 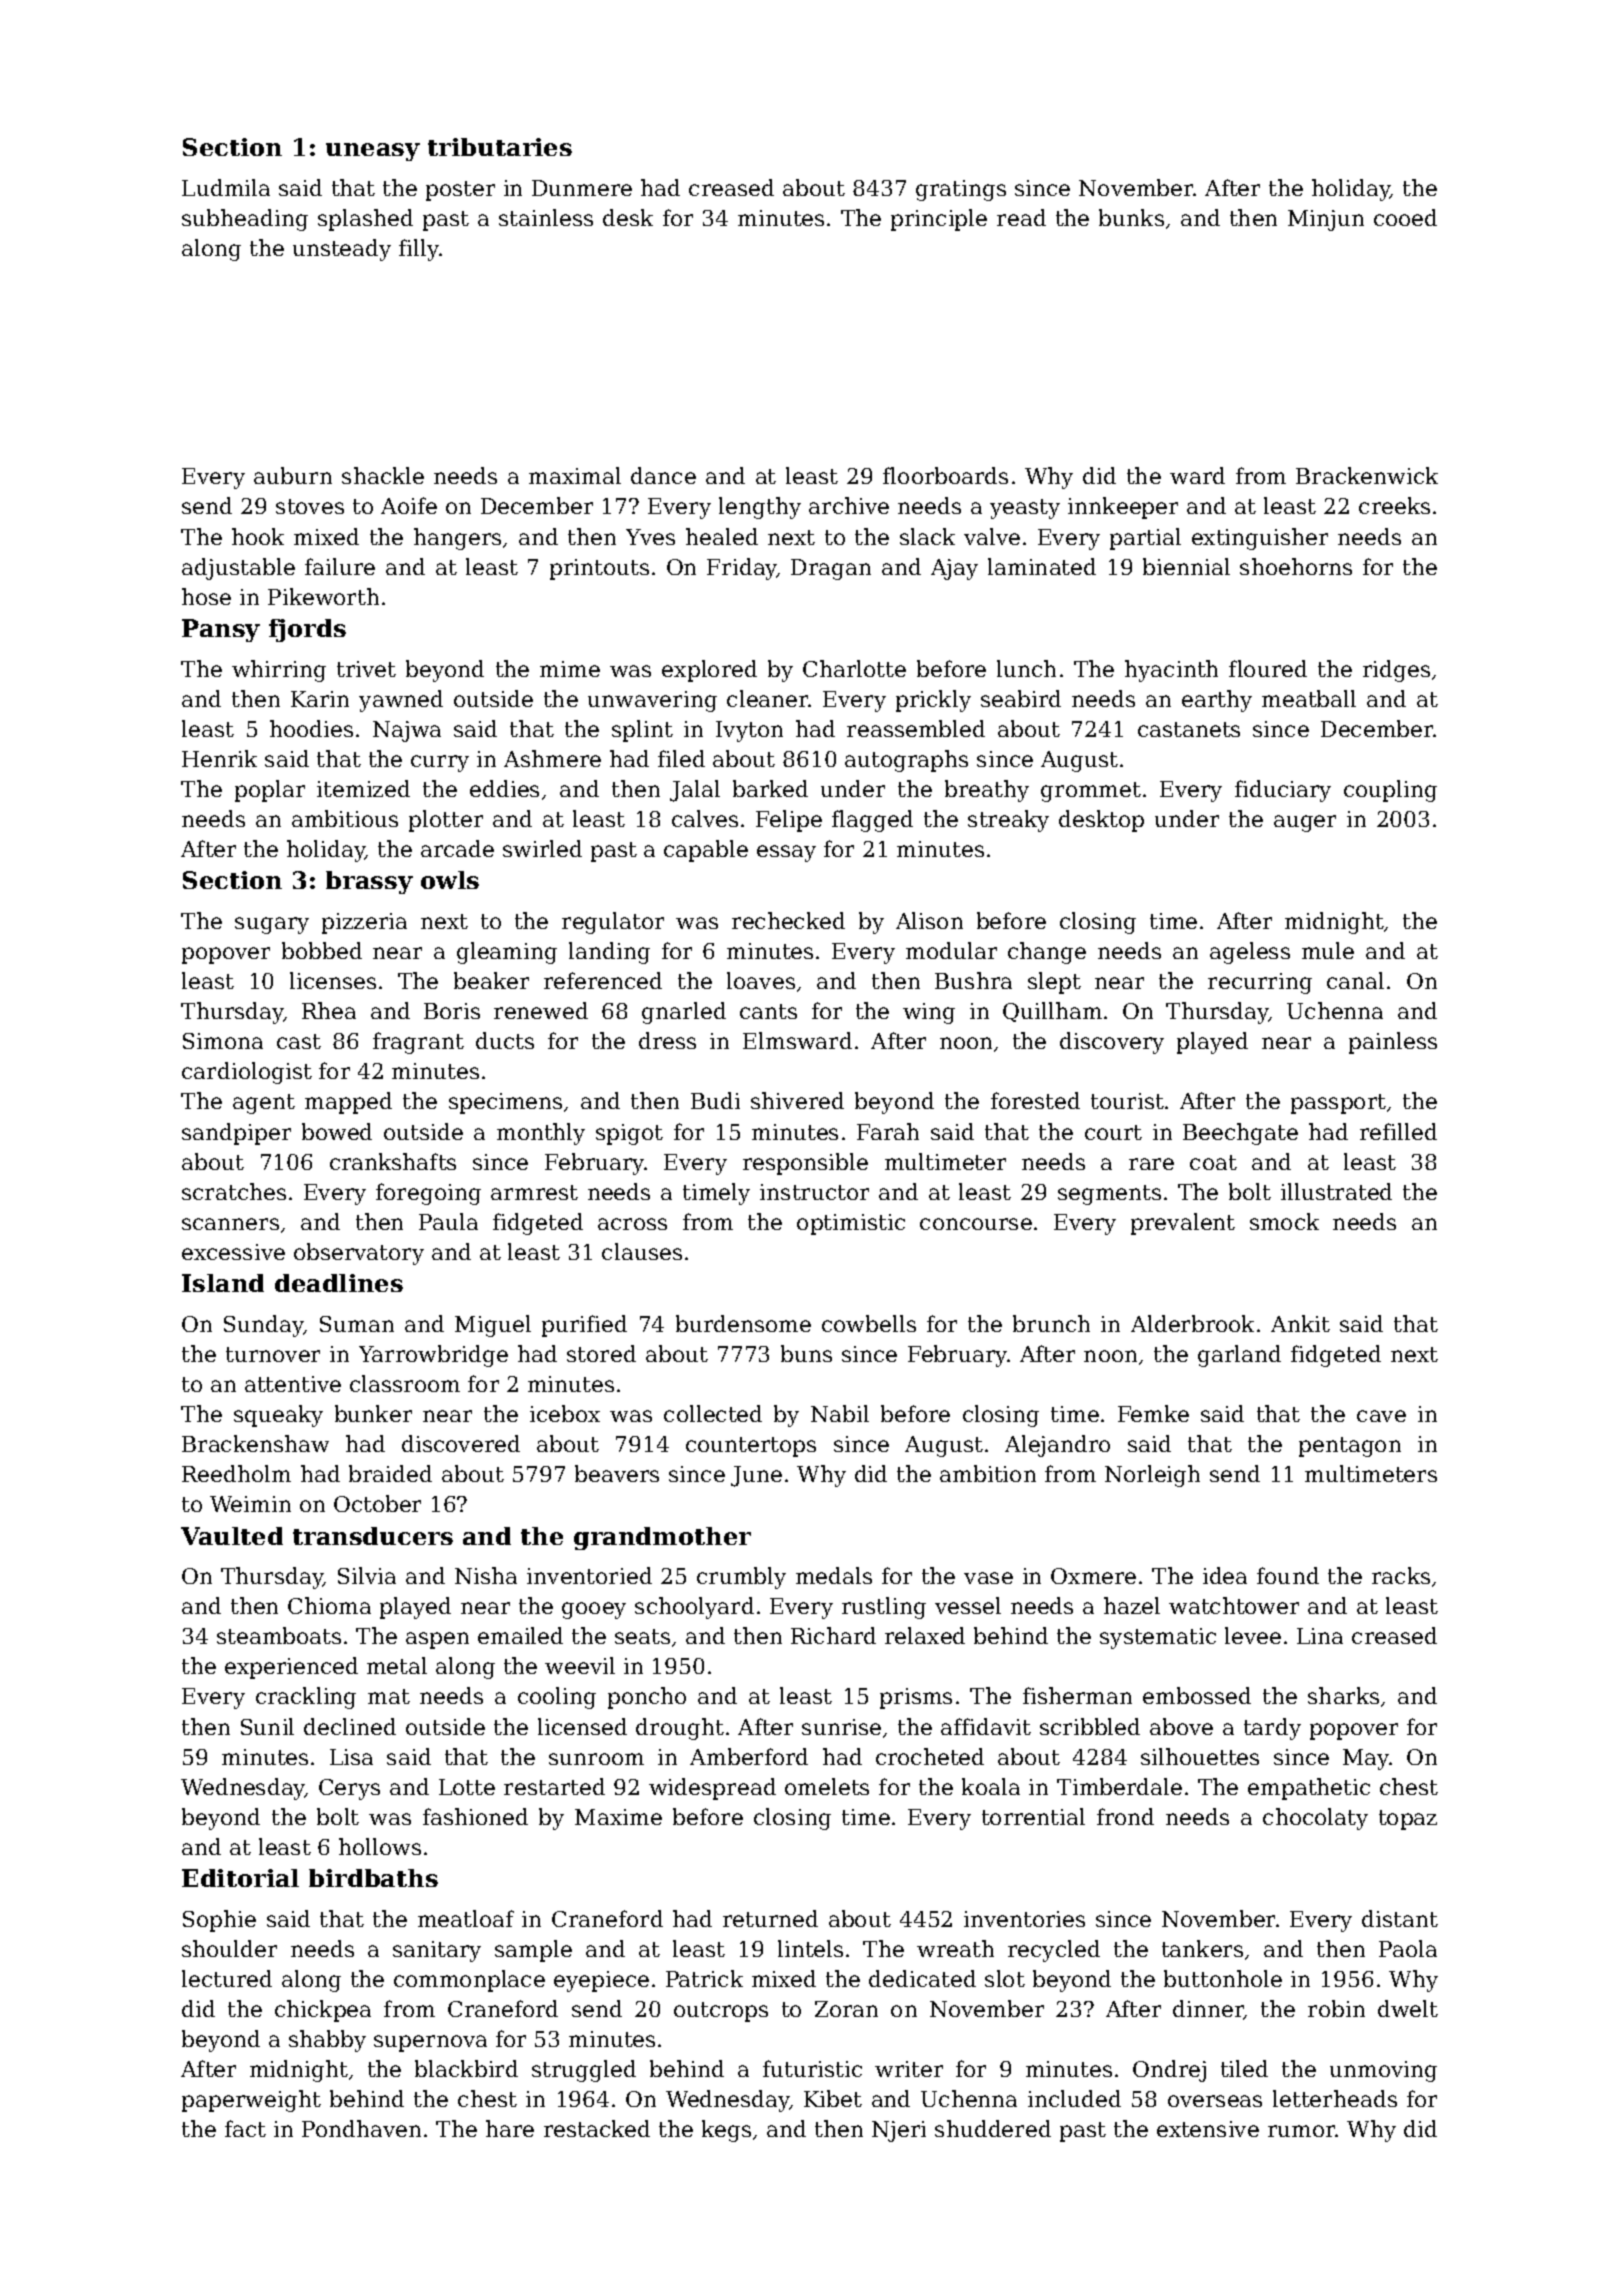 I want to click on floorboards, so click(x=945, y=475).
